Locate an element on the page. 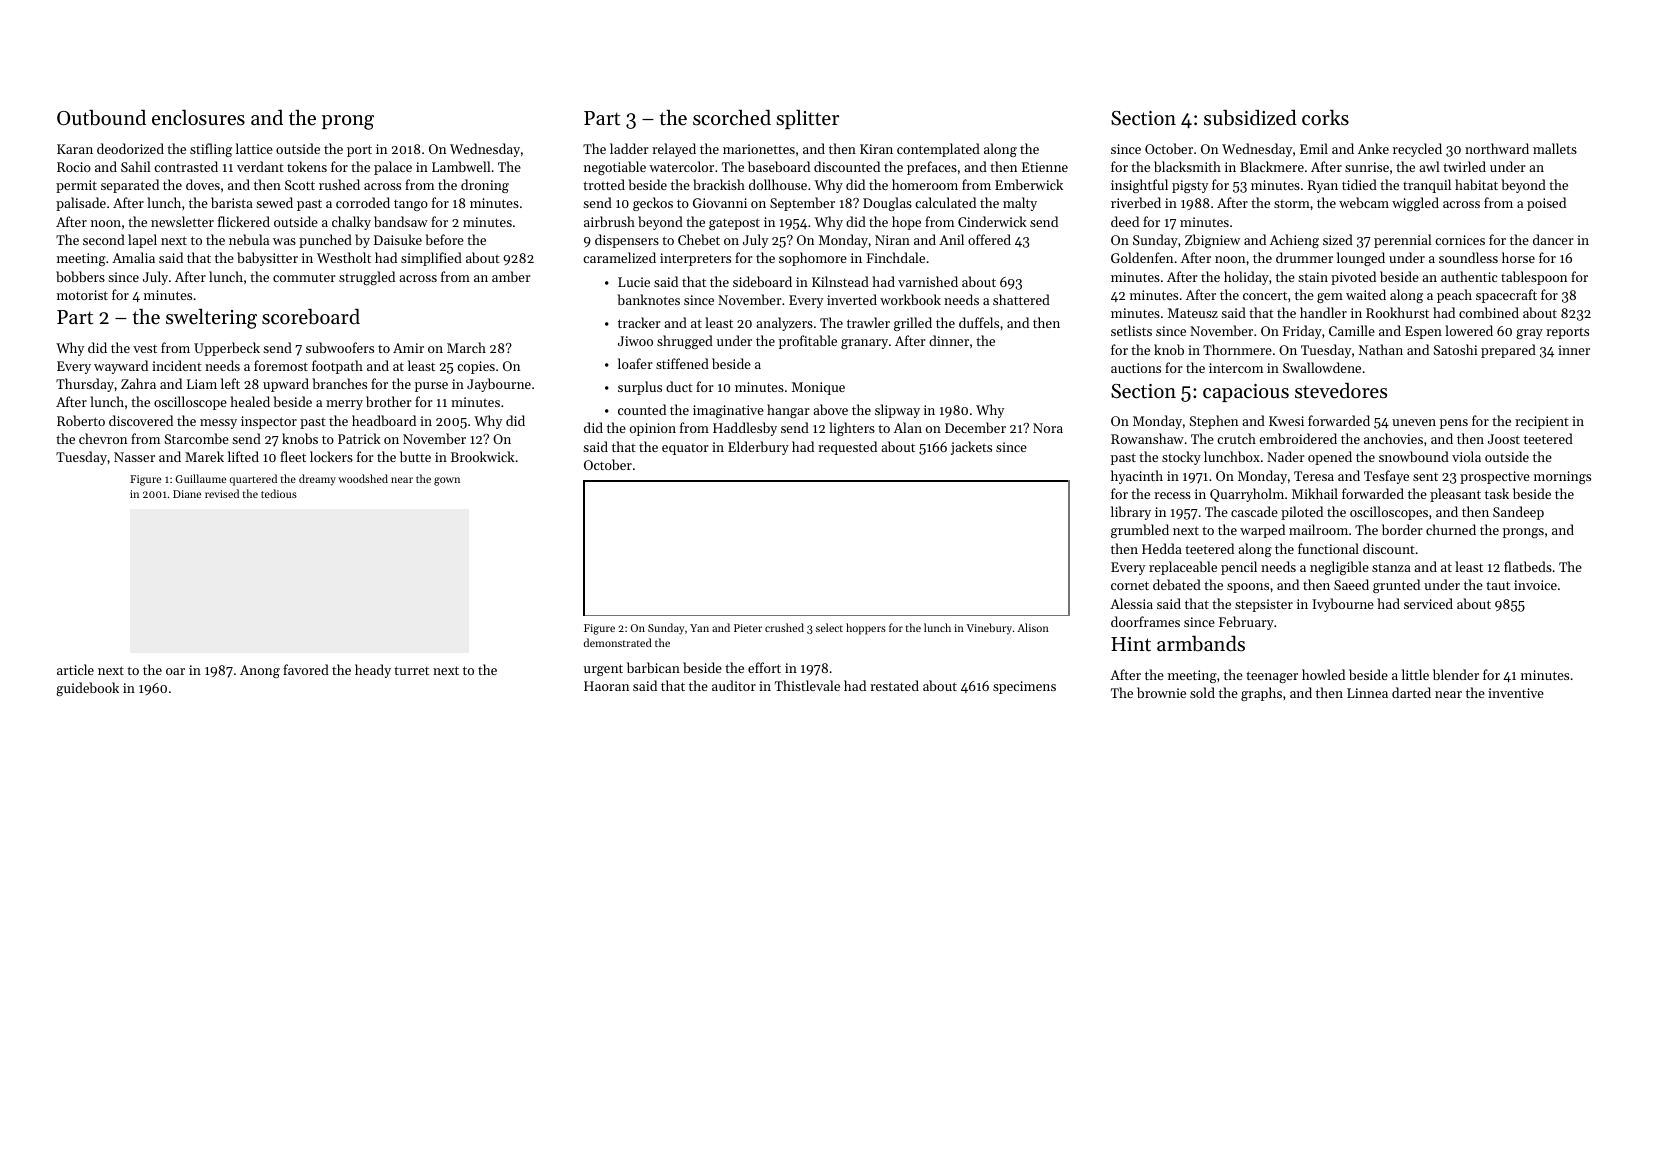 The image size is (1653, 1169). guidebook is located at coordinates (87, 689).
